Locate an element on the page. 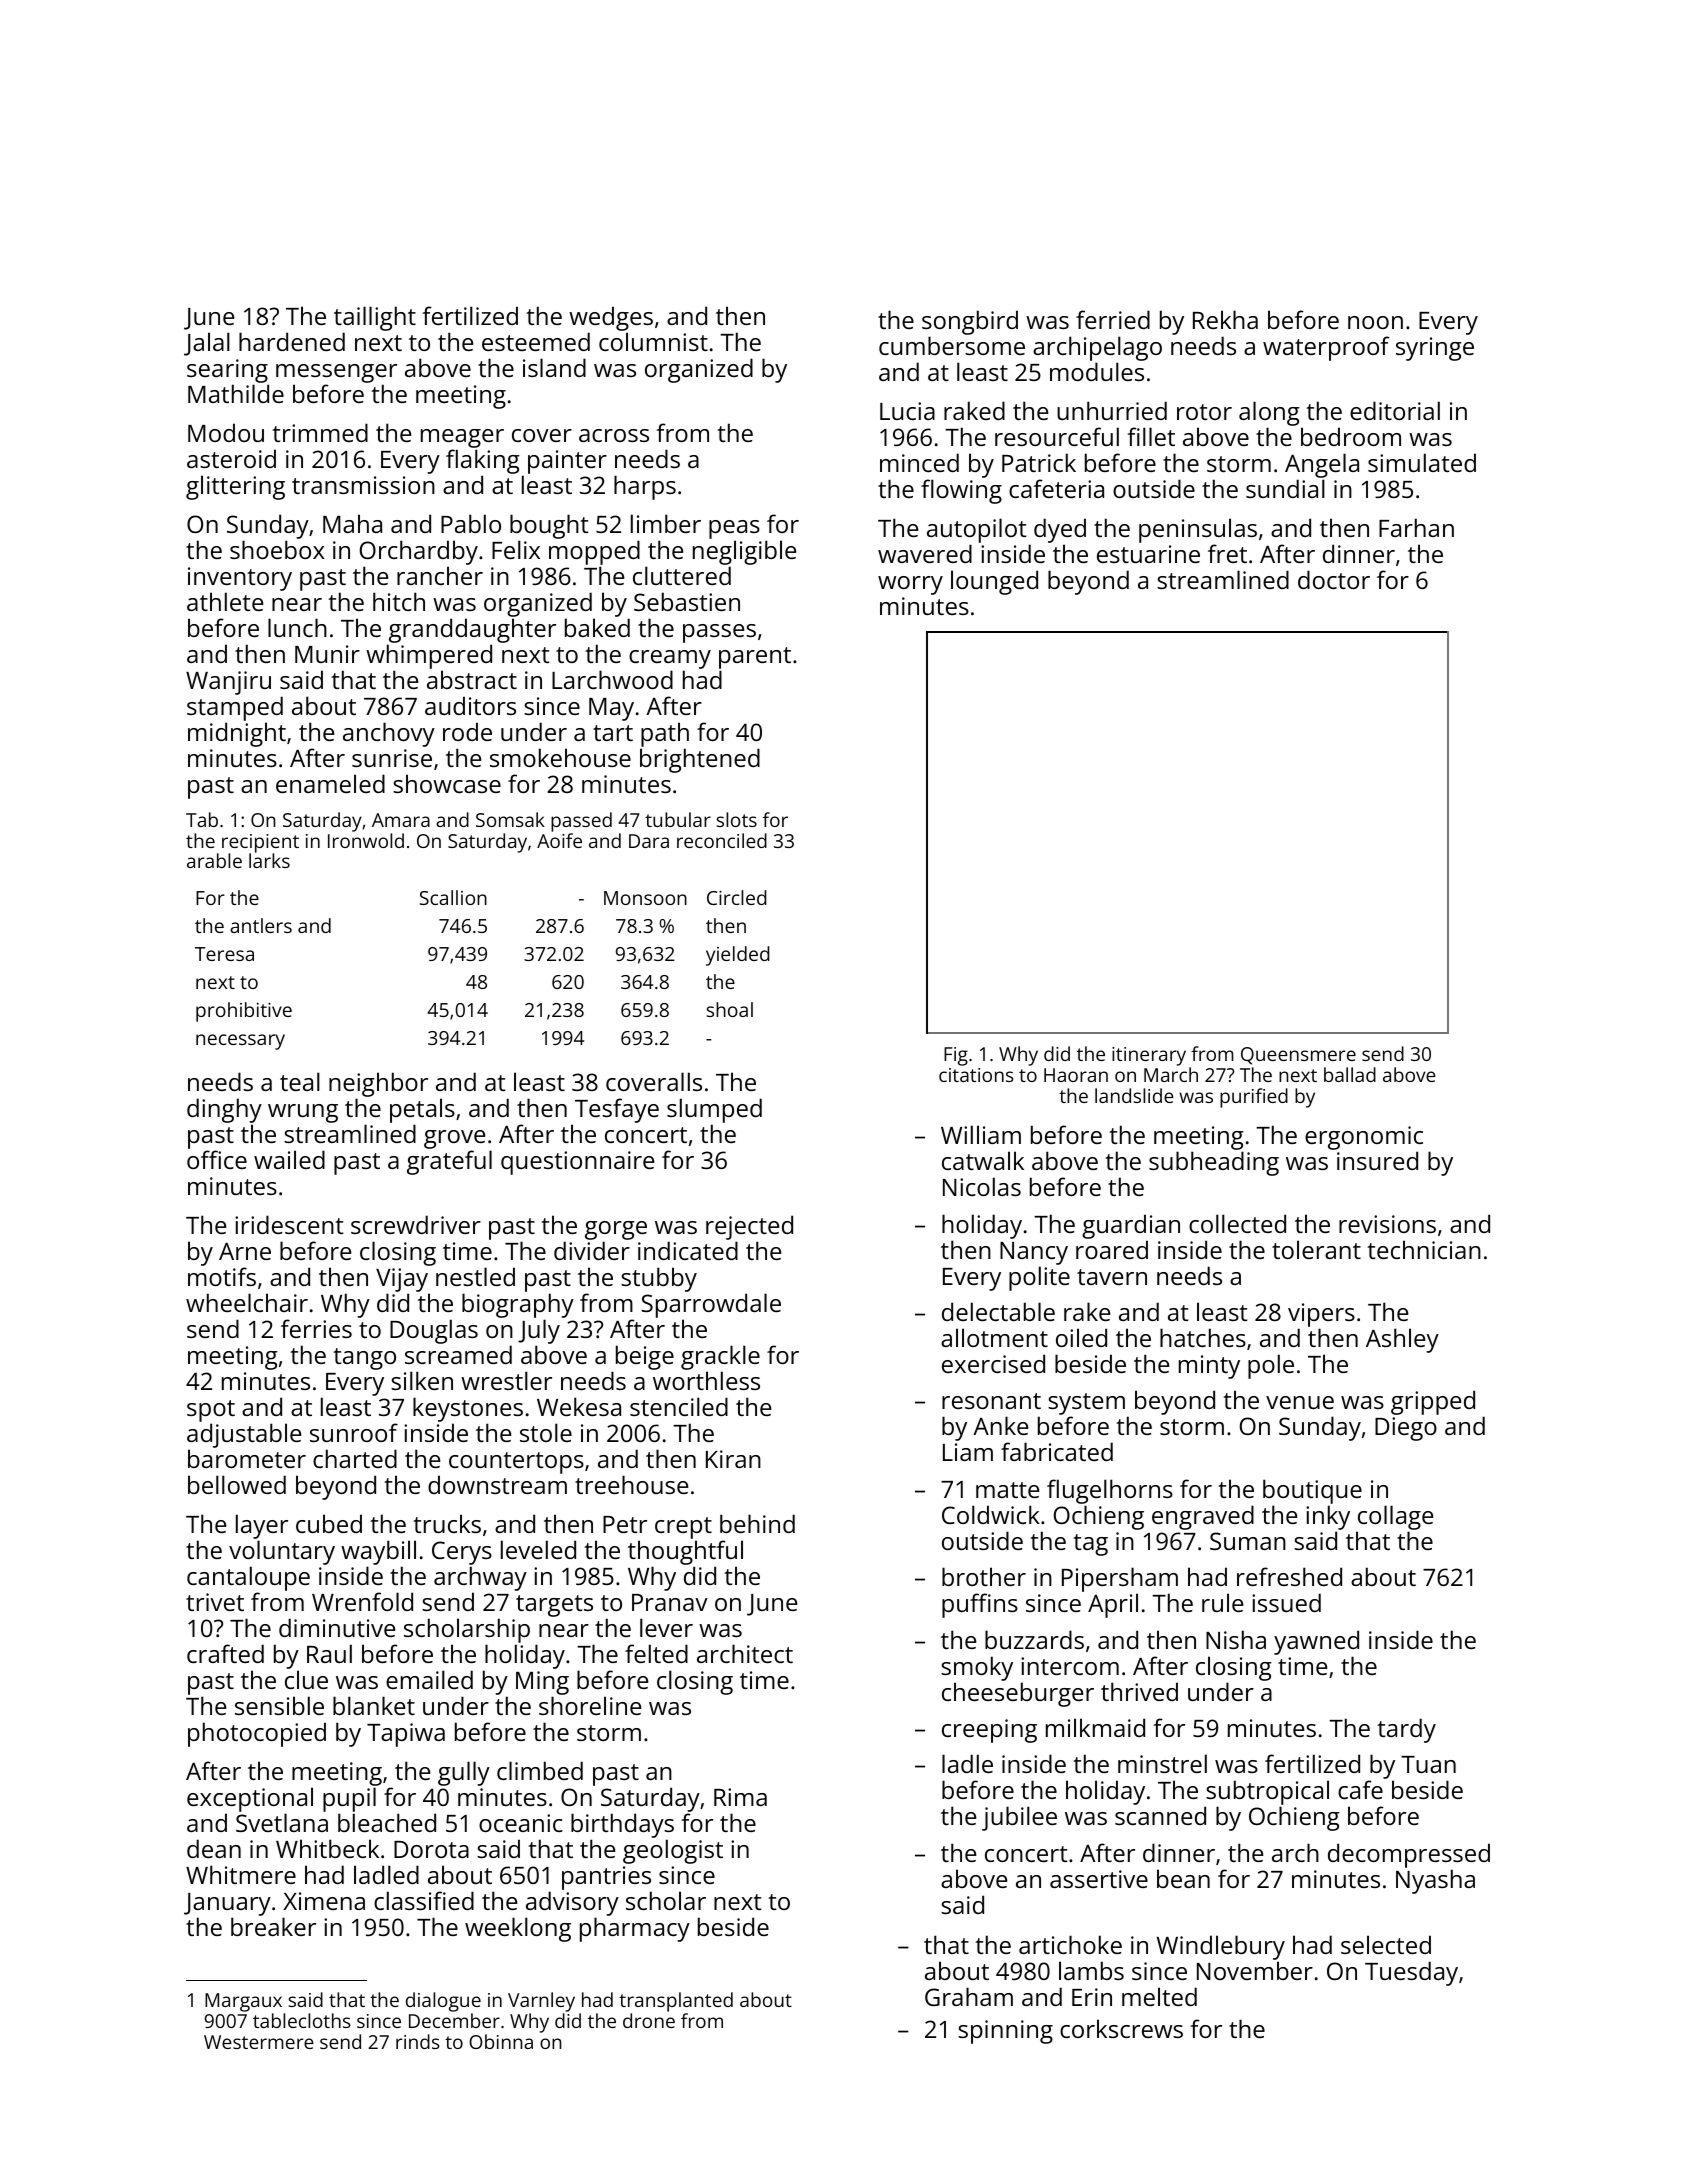 The image size is (1683, 2178). taillight is located at coordinates (375, 318).
